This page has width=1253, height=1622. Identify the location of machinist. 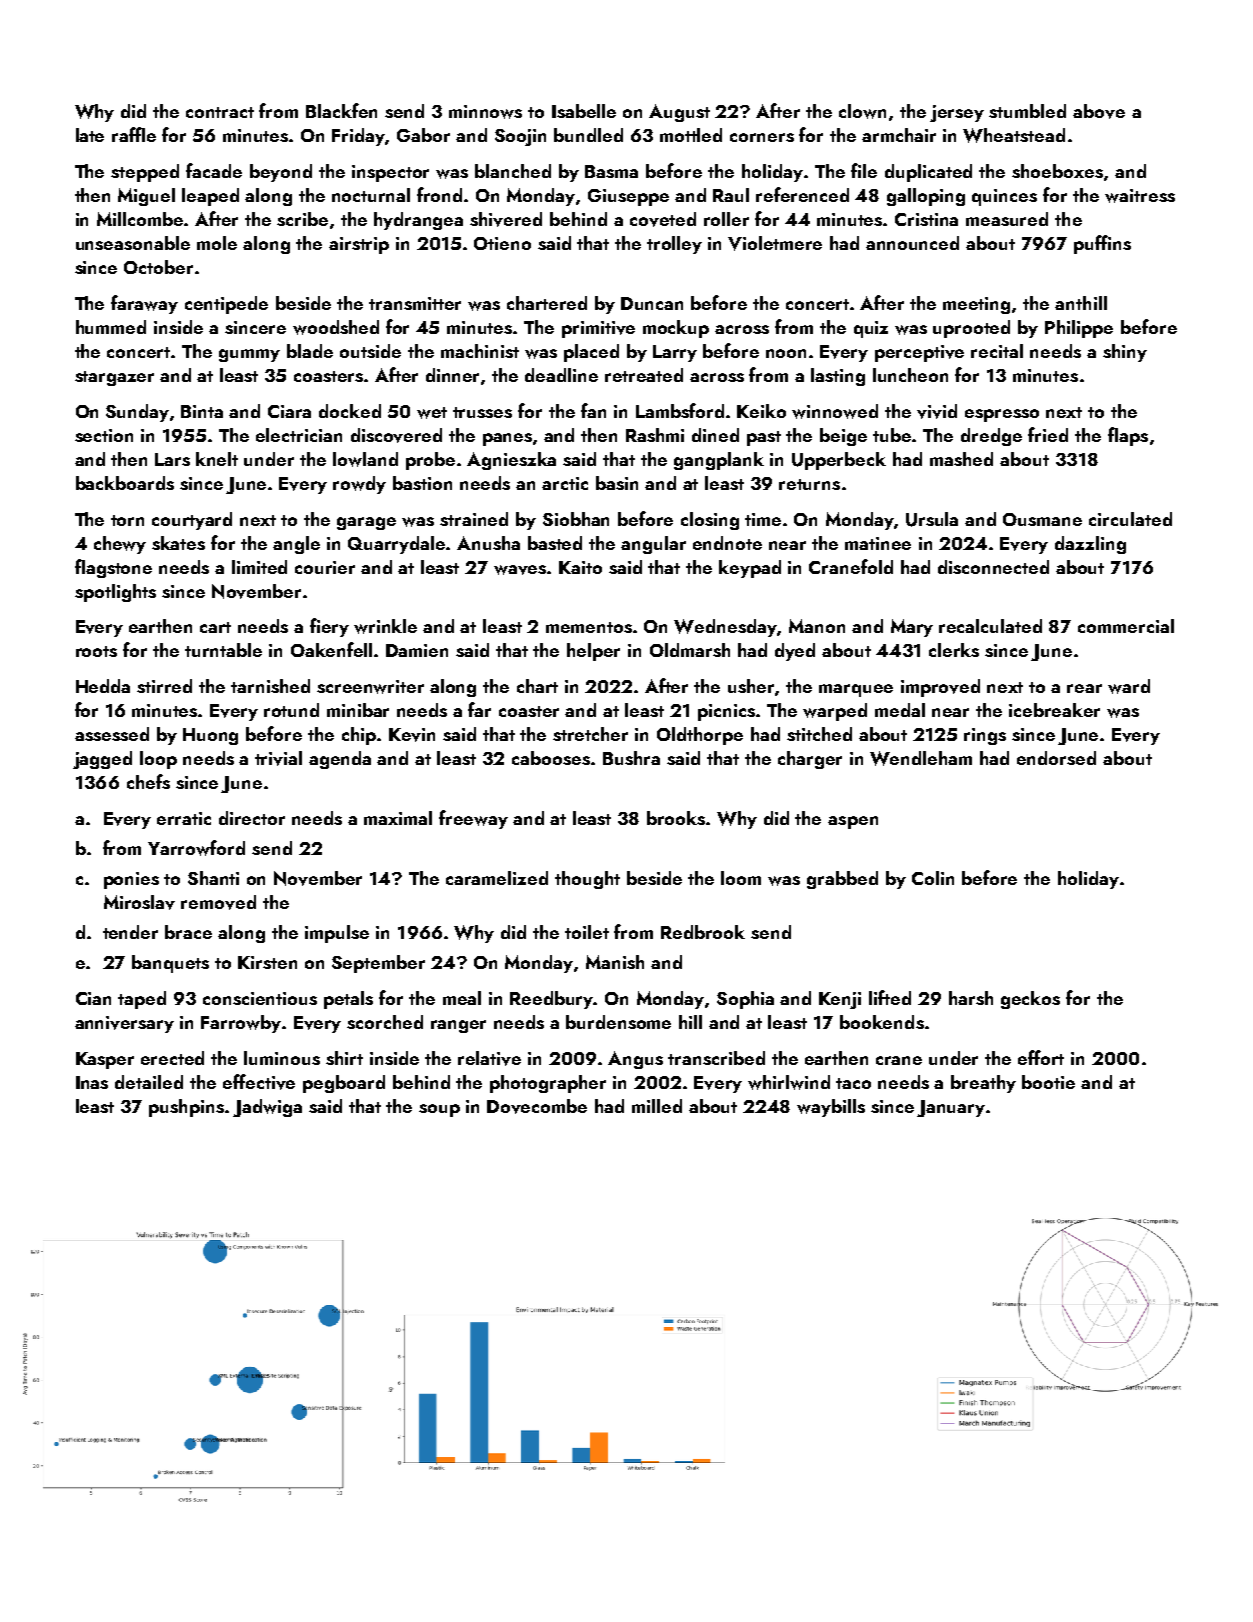
(480, 351).
